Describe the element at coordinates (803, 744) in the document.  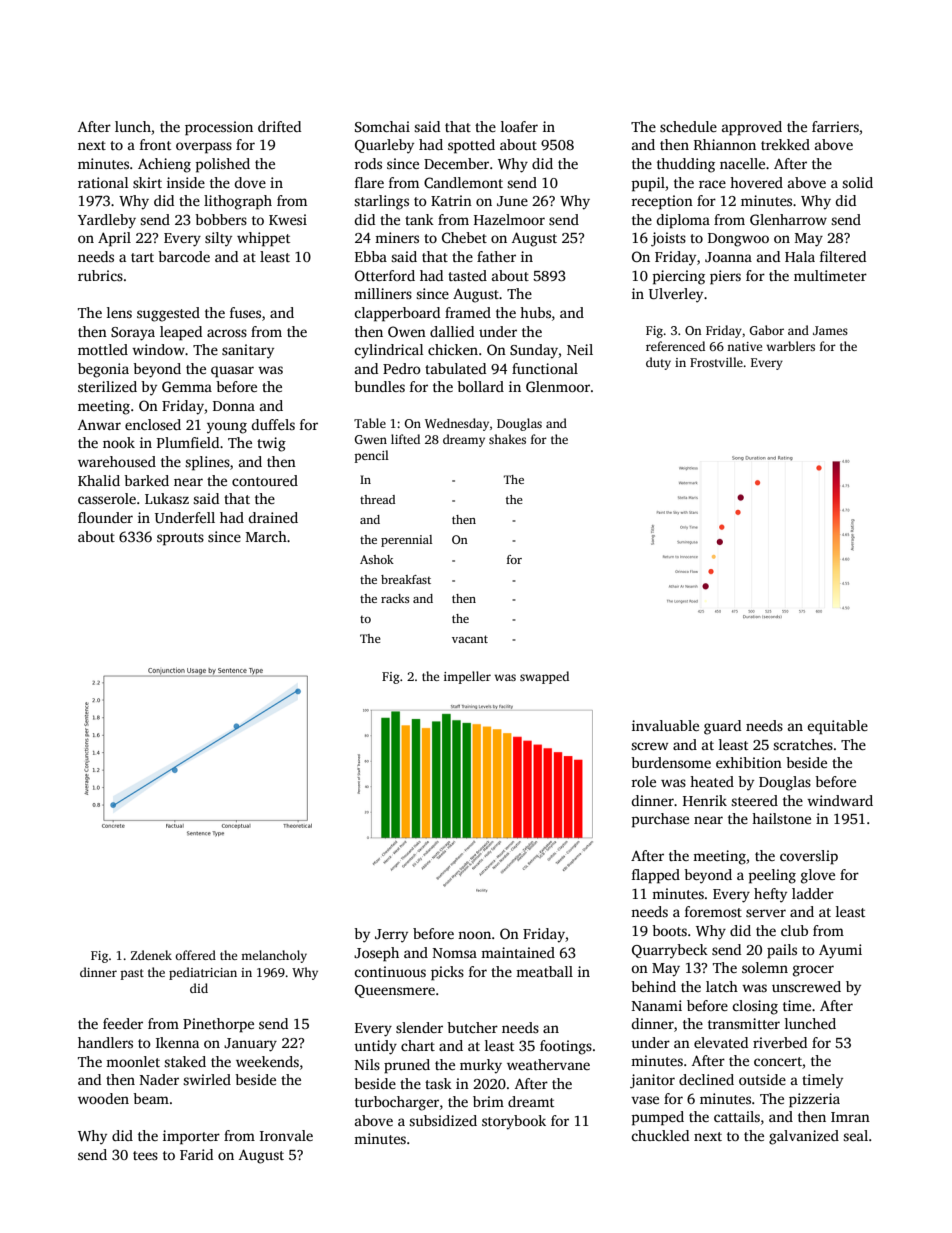
I see `scratches` at that location.
